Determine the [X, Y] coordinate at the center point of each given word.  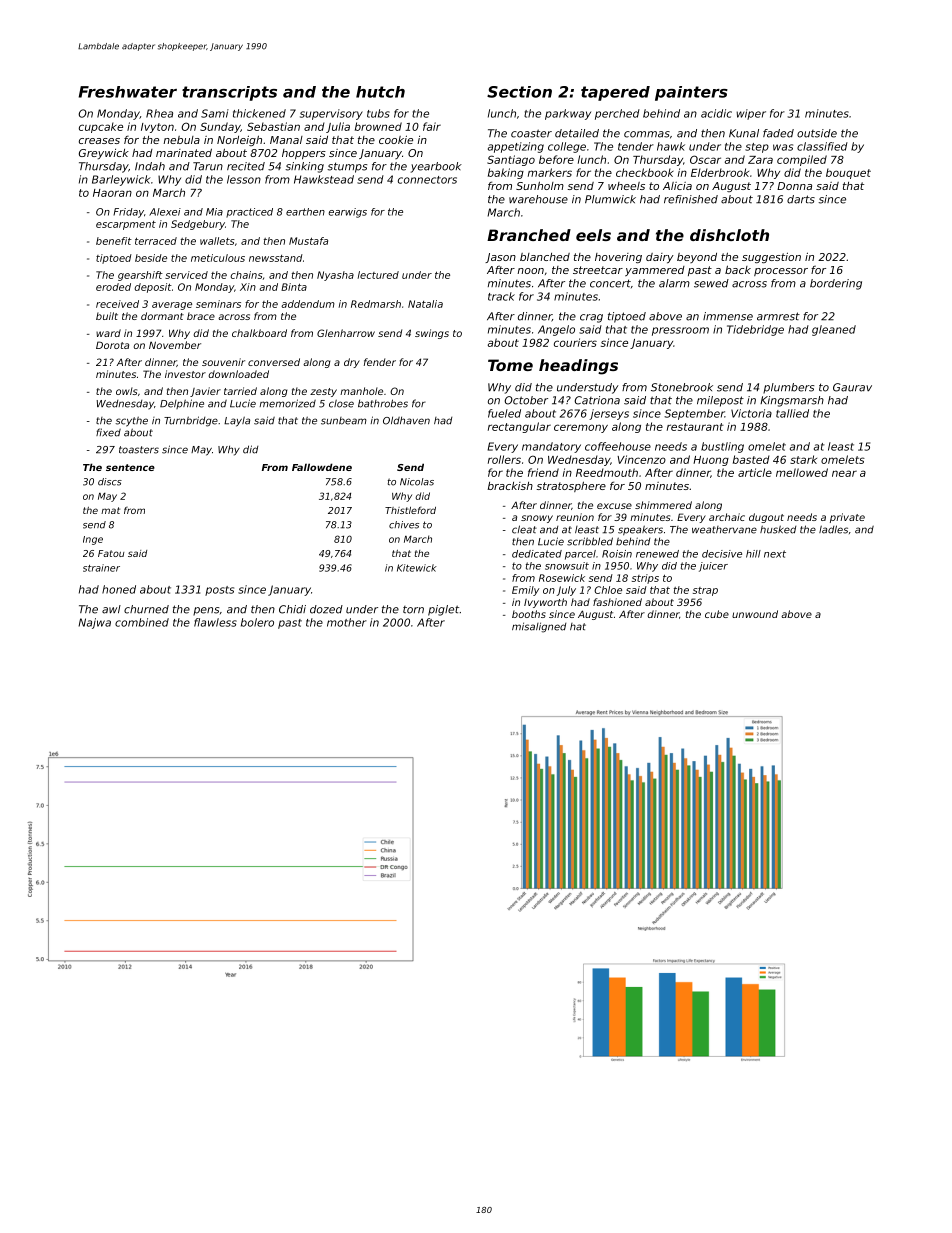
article [755, 472]
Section [519, 92]
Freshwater [128, 92]
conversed [274, 362]
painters [691, 93]
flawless [215, 622]
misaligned [539, 627]
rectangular [519, 427]
